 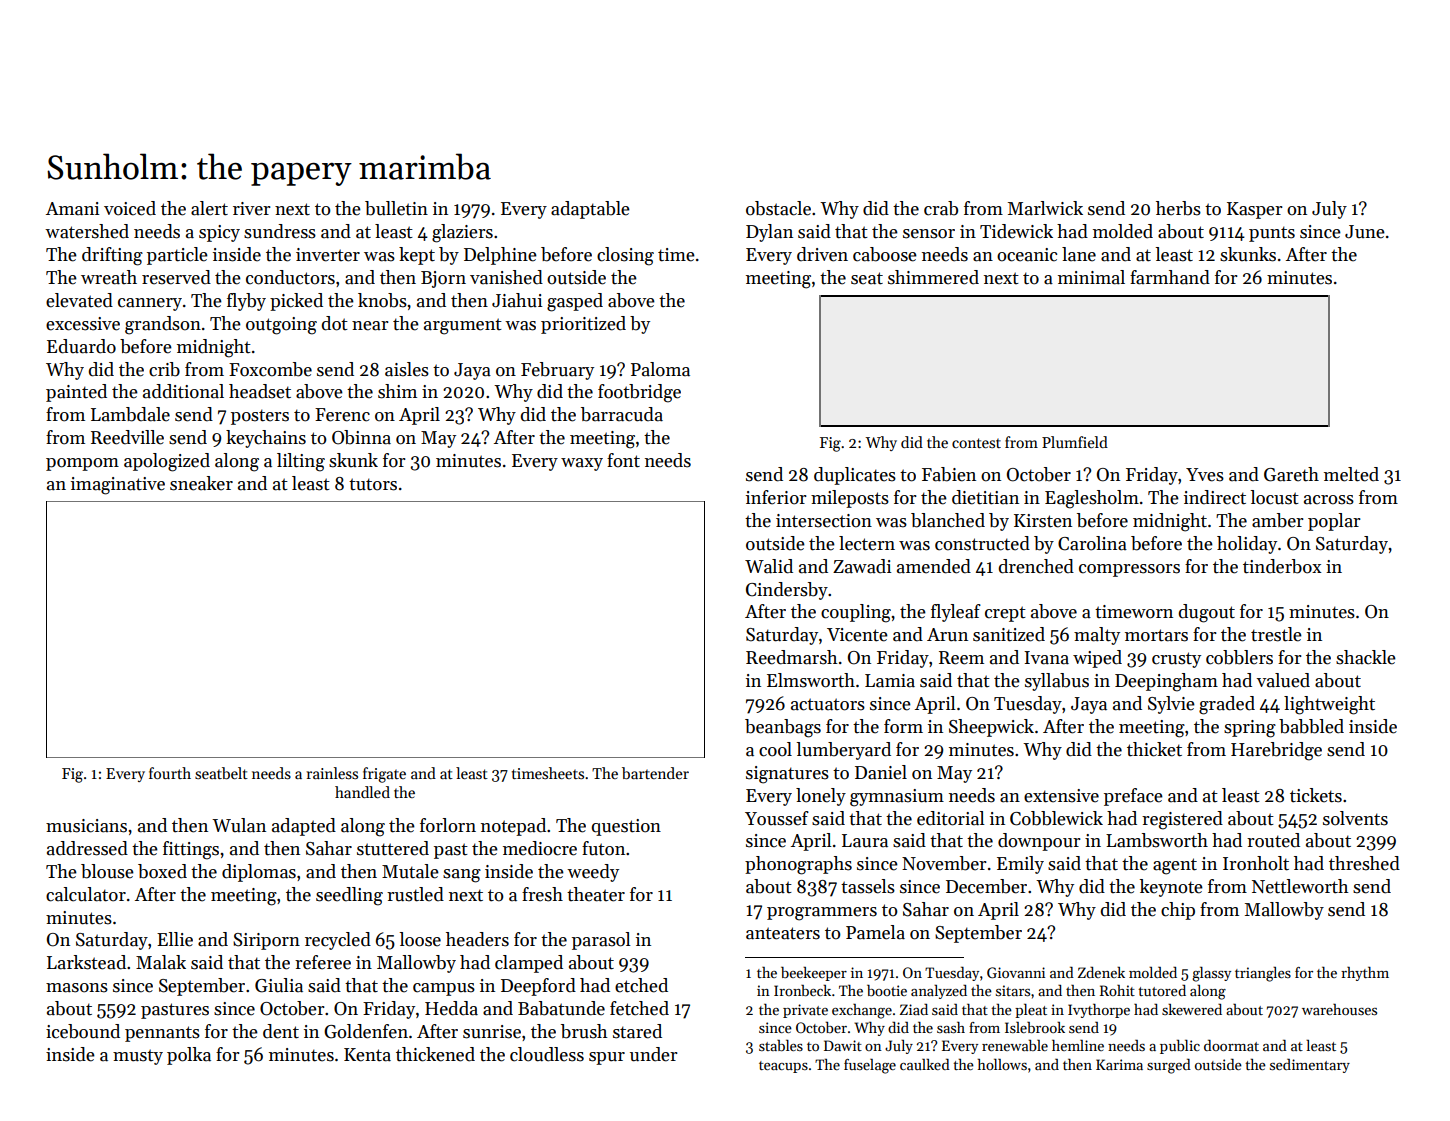 I want to click on contest, so click(x=976, y=443).
